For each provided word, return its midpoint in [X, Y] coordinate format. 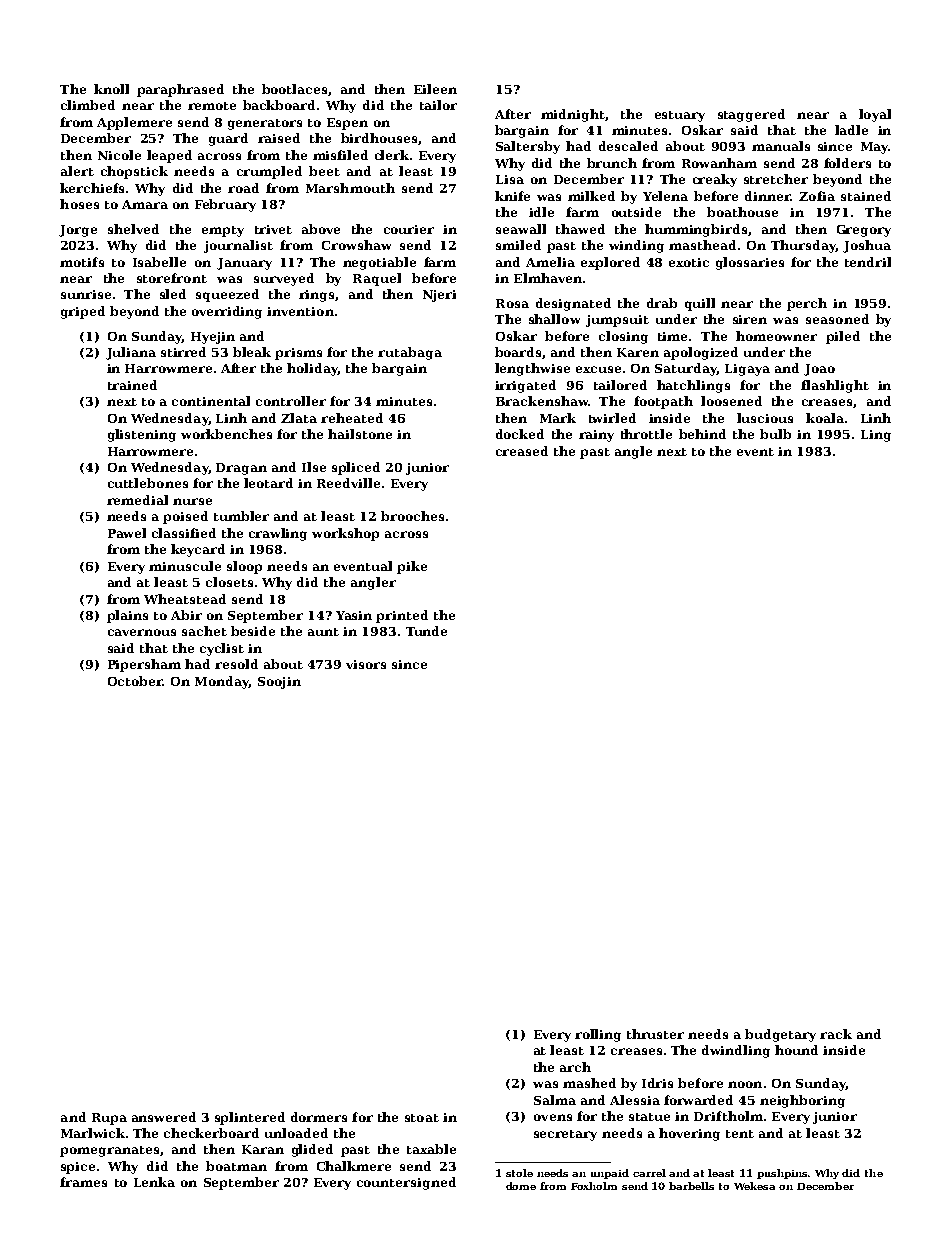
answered [164, 1117]
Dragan [241, 469]
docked [520, 434]
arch [575, 1067]
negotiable [379, 263]
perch [807, 304]
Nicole [119, 155]
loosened [731, 401]
